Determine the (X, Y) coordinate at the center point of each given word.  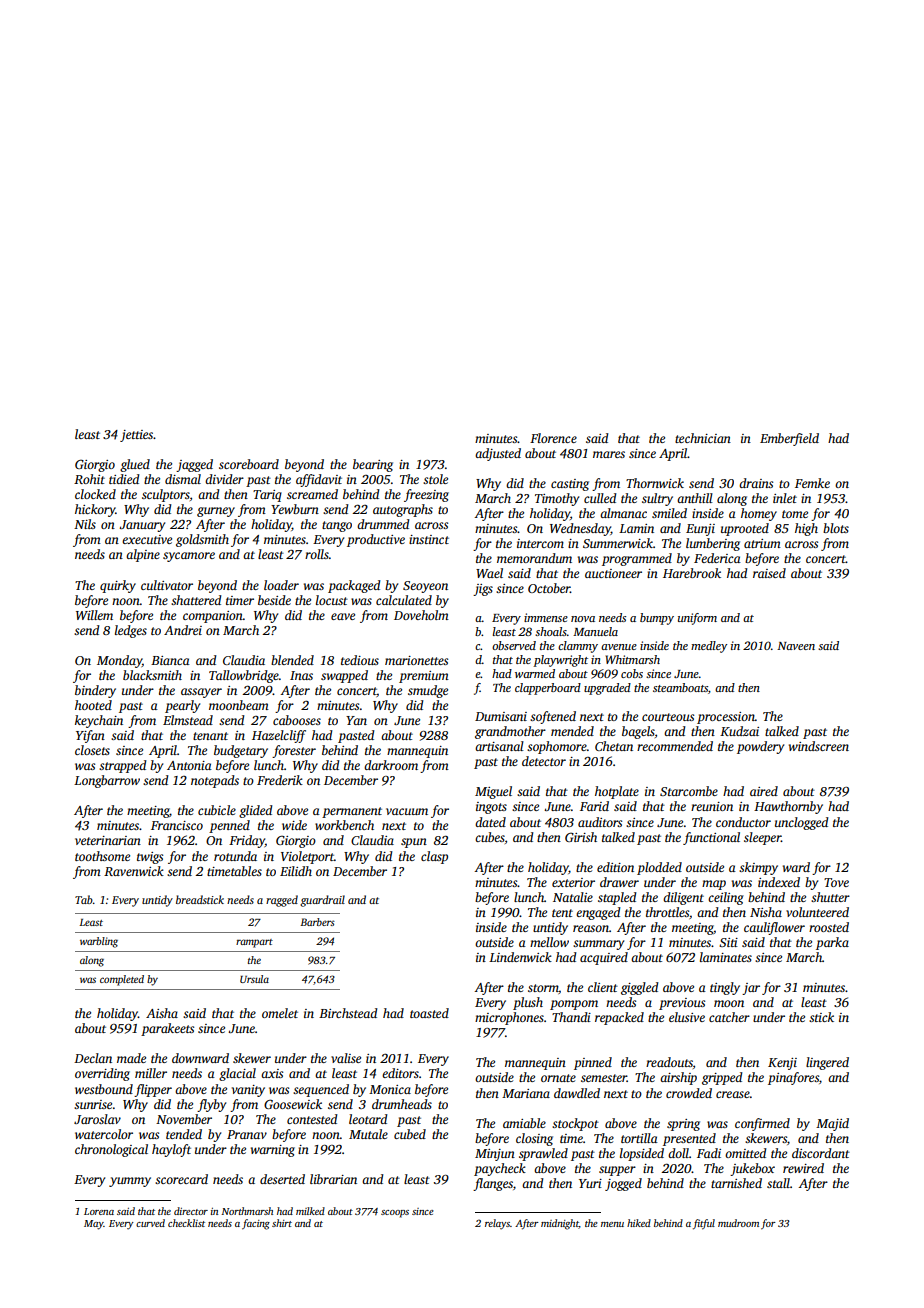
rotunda (235, 856)
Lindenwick (520, 957)
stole (435, 479)
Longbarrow (107, 781)
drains (756, 483)
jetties (136, 436)
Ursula (254, 979)
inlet (785, 498)
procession (726, 718)
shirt (282, 1223)
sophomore (557, 747)
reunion (712, 806)
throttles (667, 912)
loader (281, 585)
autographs (403, 510)
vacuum (407, 811)
